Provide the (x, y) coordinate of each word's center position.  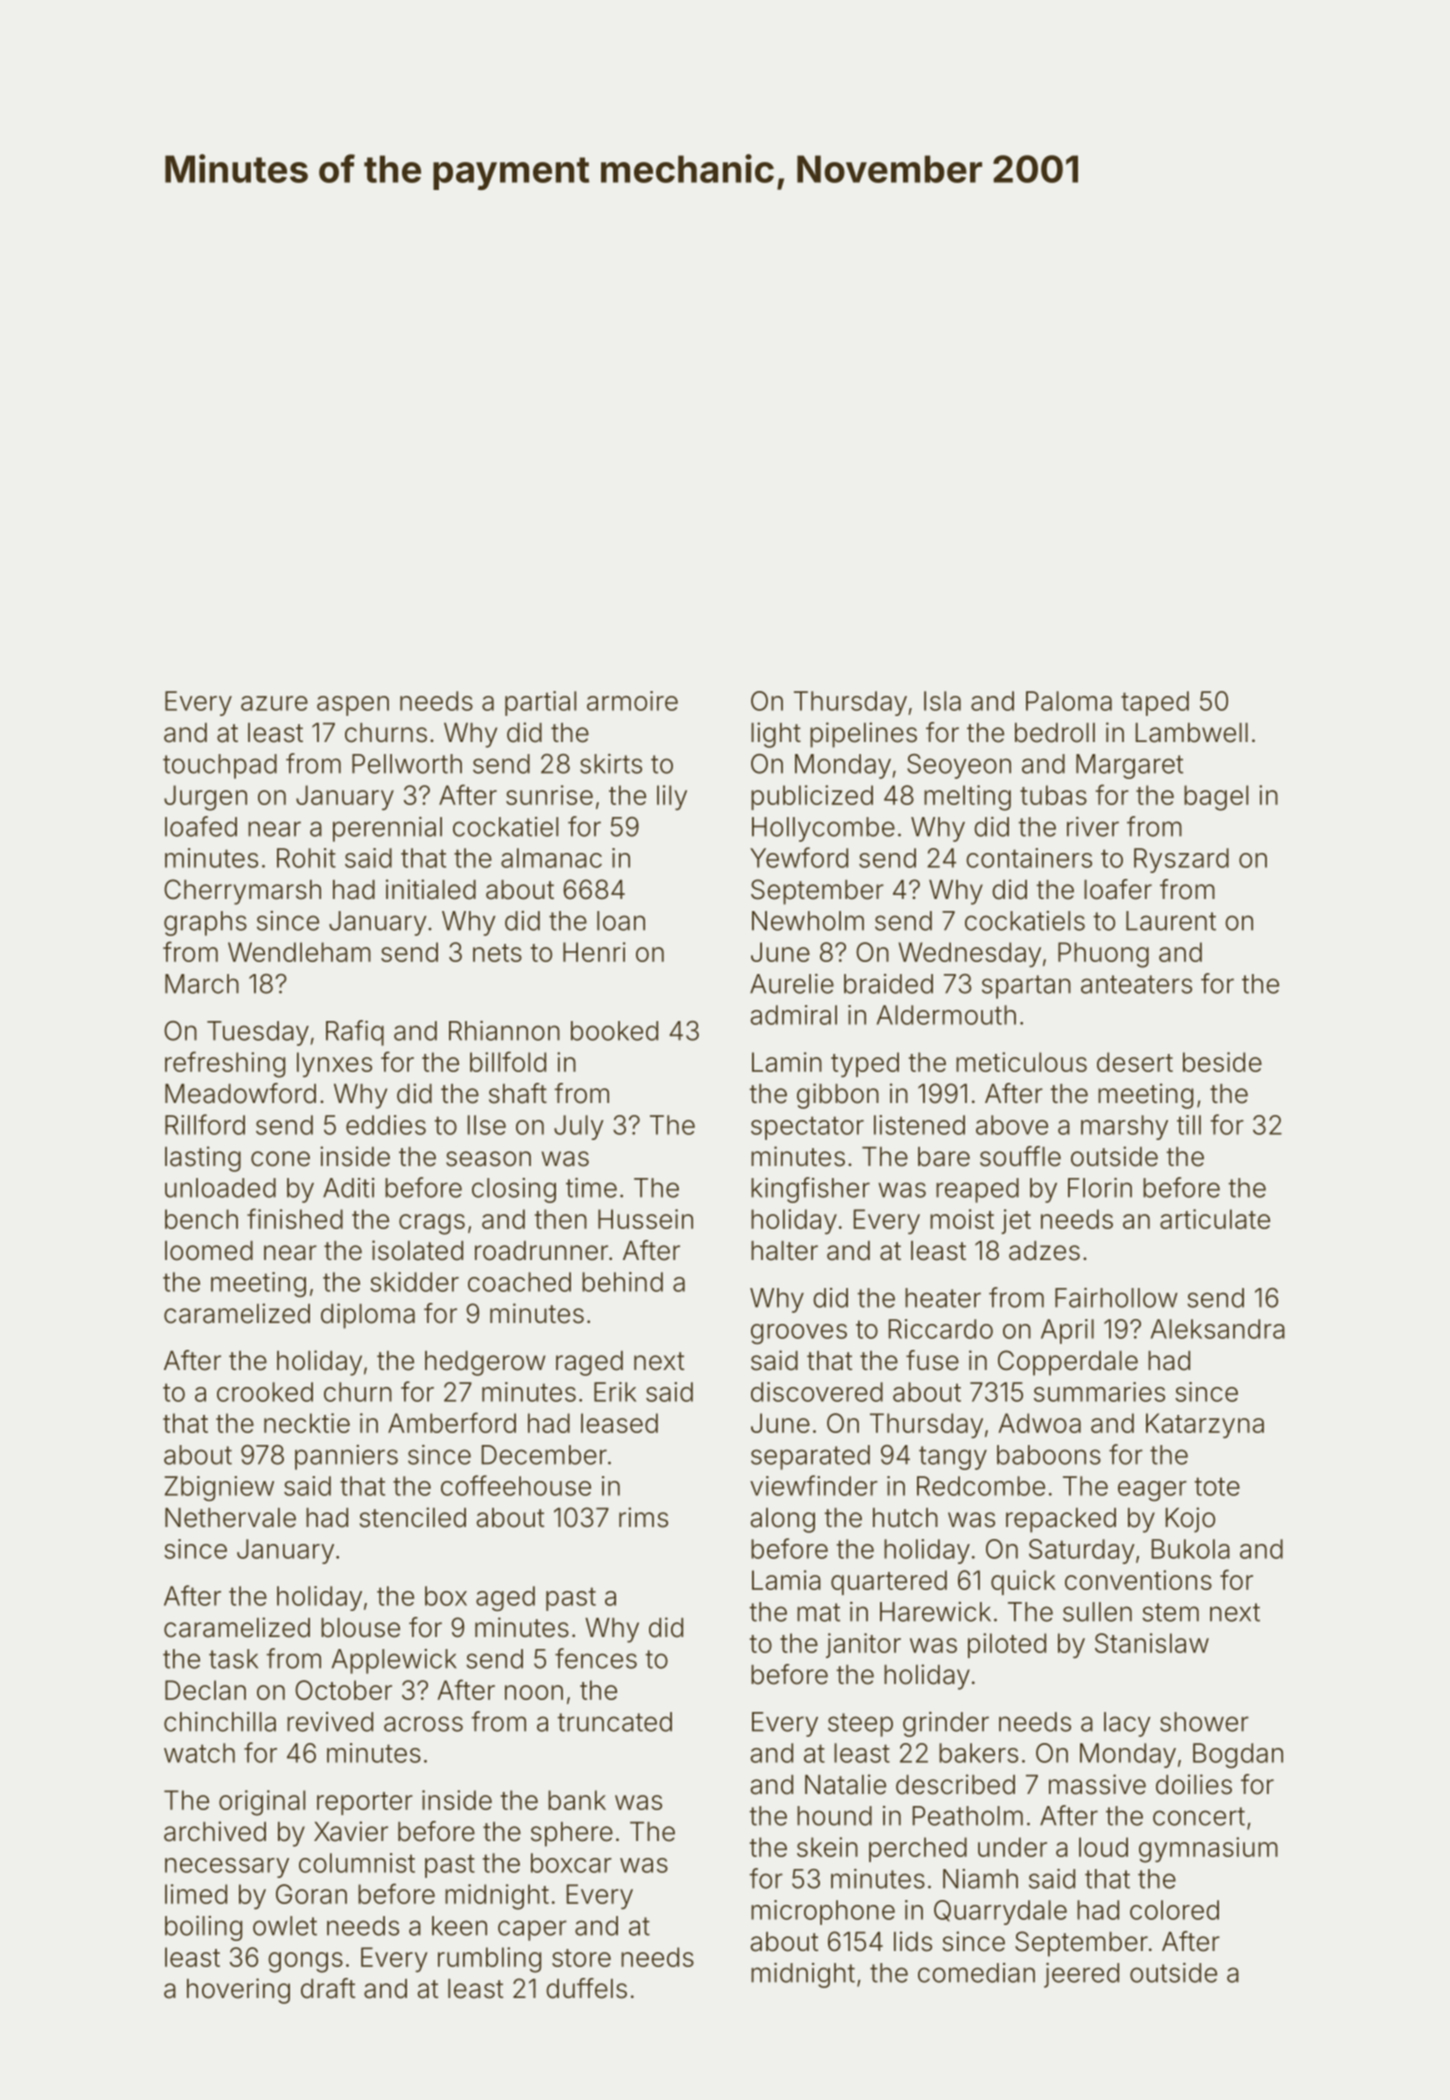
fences (596, 1658)
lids (913, 1941)
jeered (1081, 1975)
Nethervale (230, 1518)
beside (1222, 1062)
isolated (417, 1250)
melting (967, 798)
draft (328, 1988)
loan (621, 921)
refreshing (225, 1064)
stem (1170, 1612)
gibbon (838, 1096)
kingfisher (810, 1190)
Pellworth (407, 764)
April (1067, 1331)
